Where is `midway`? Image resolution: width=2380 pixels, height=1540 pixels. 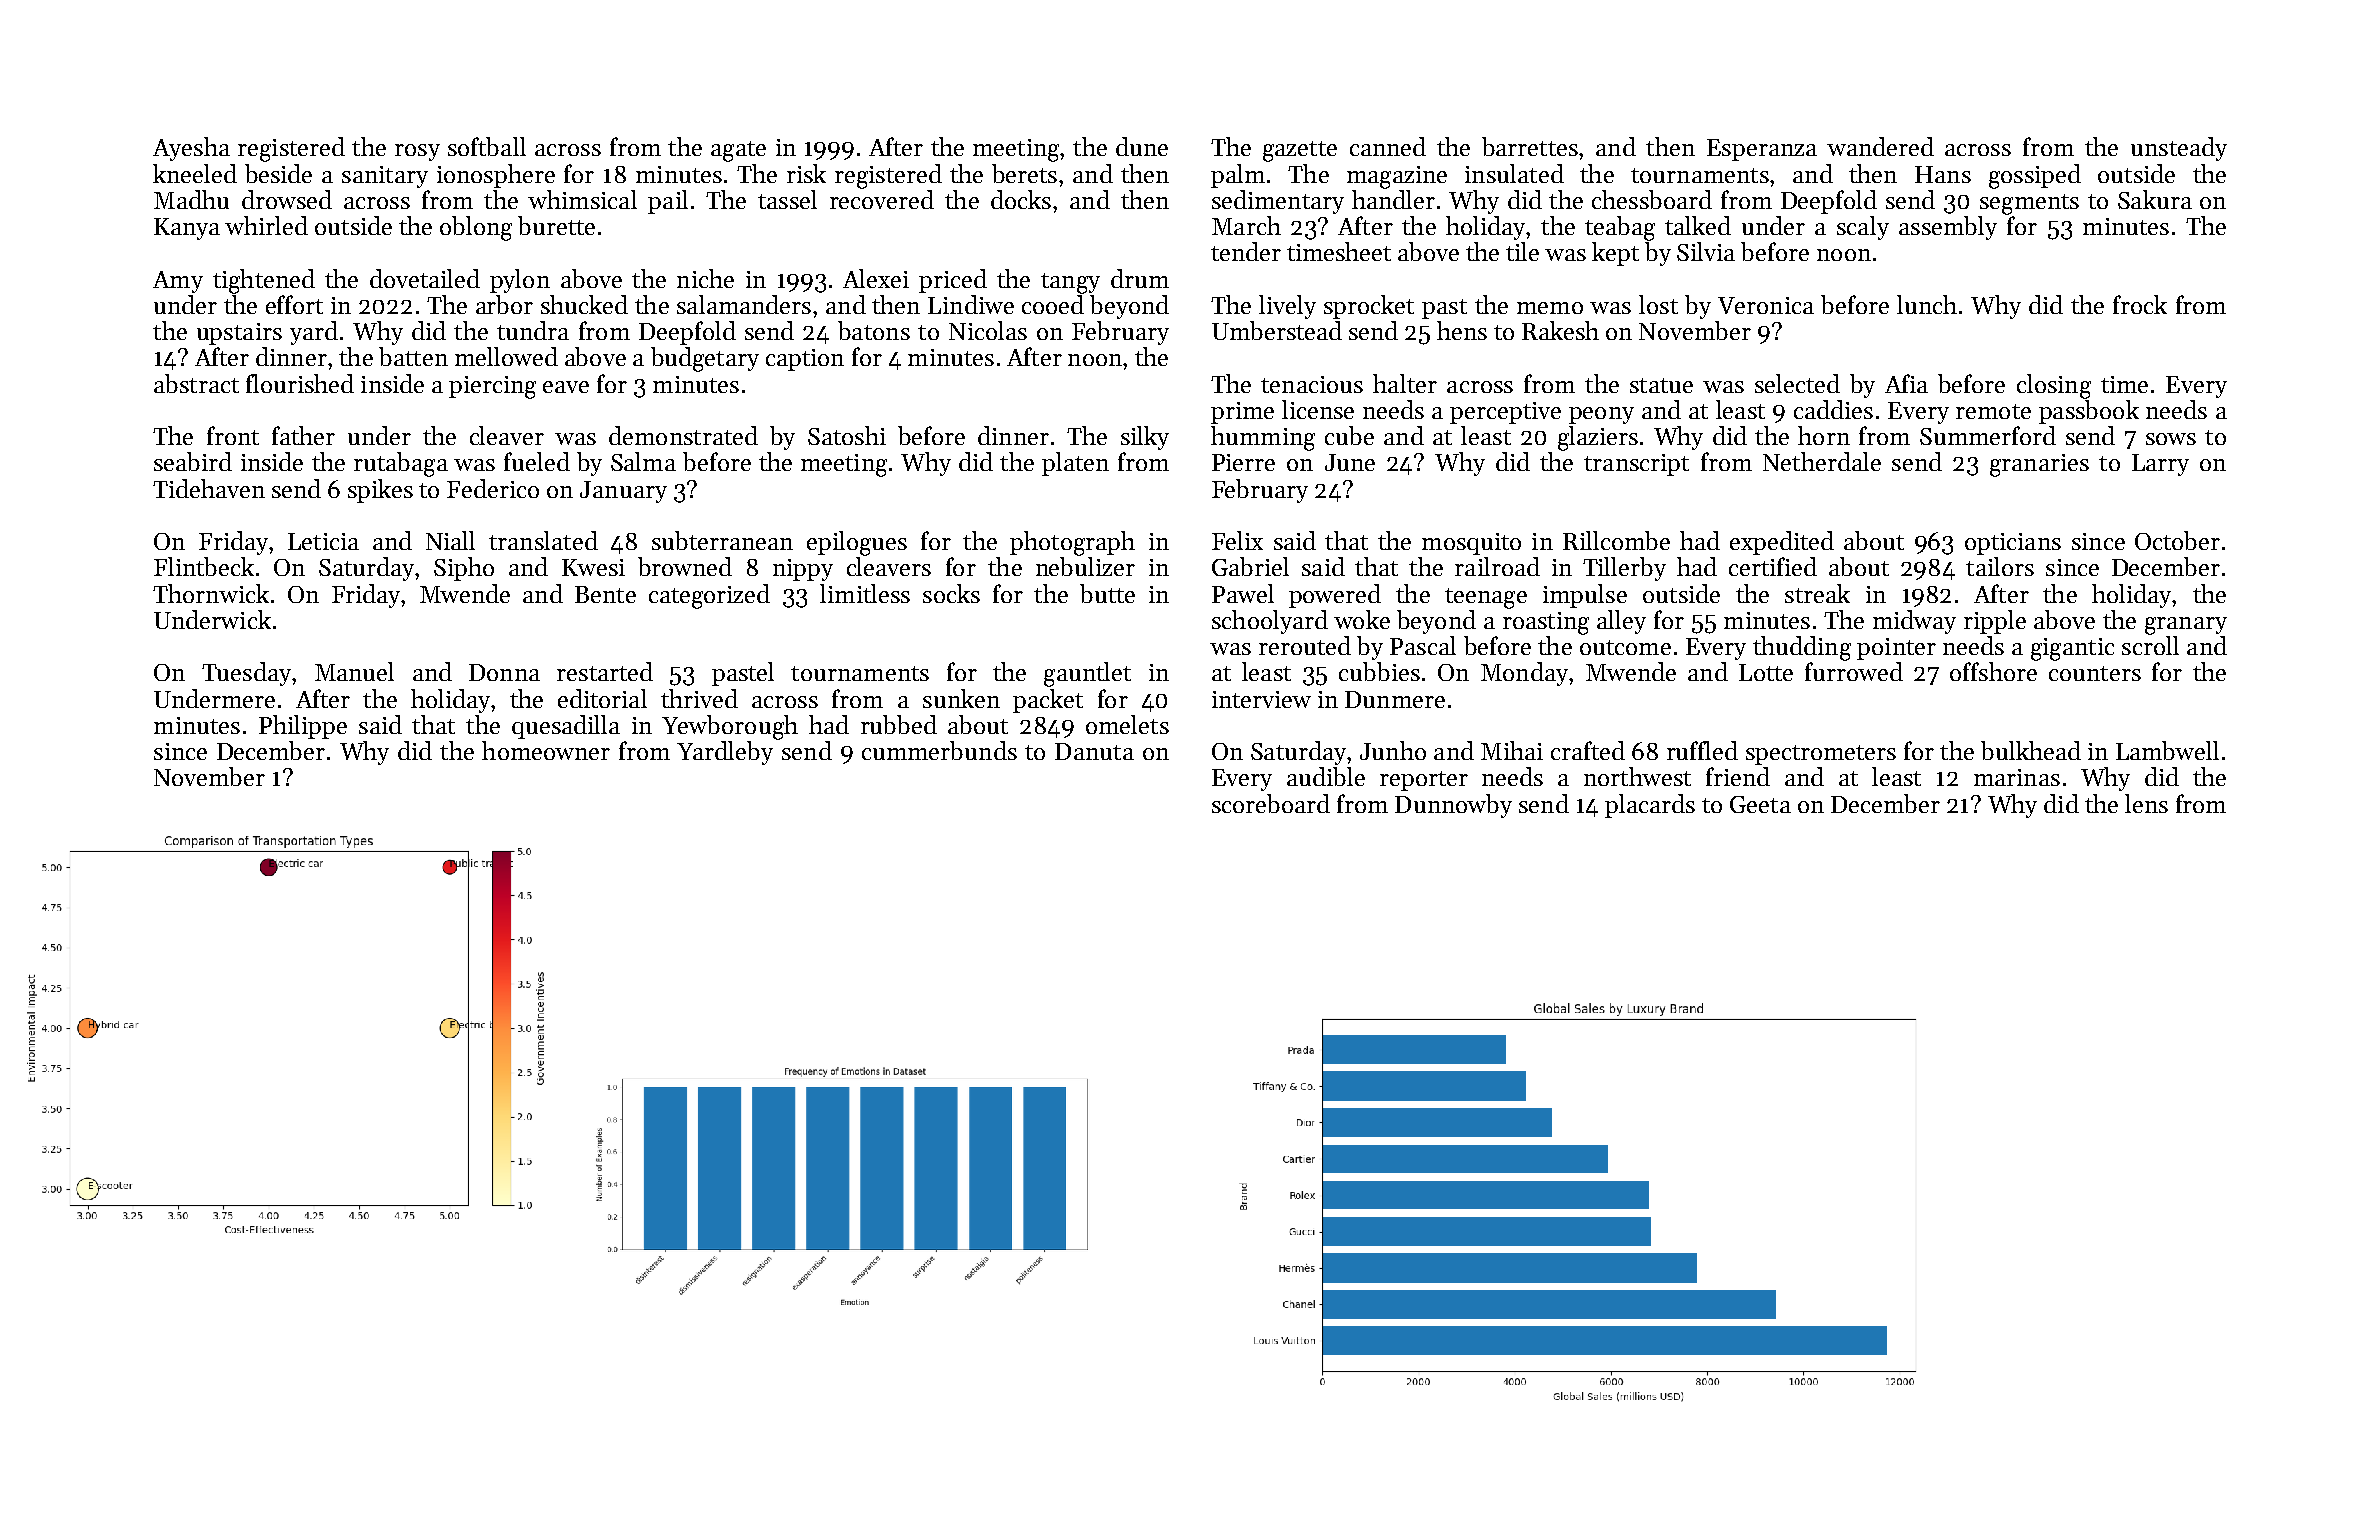 midway is located at coordinates (1914, 622).
